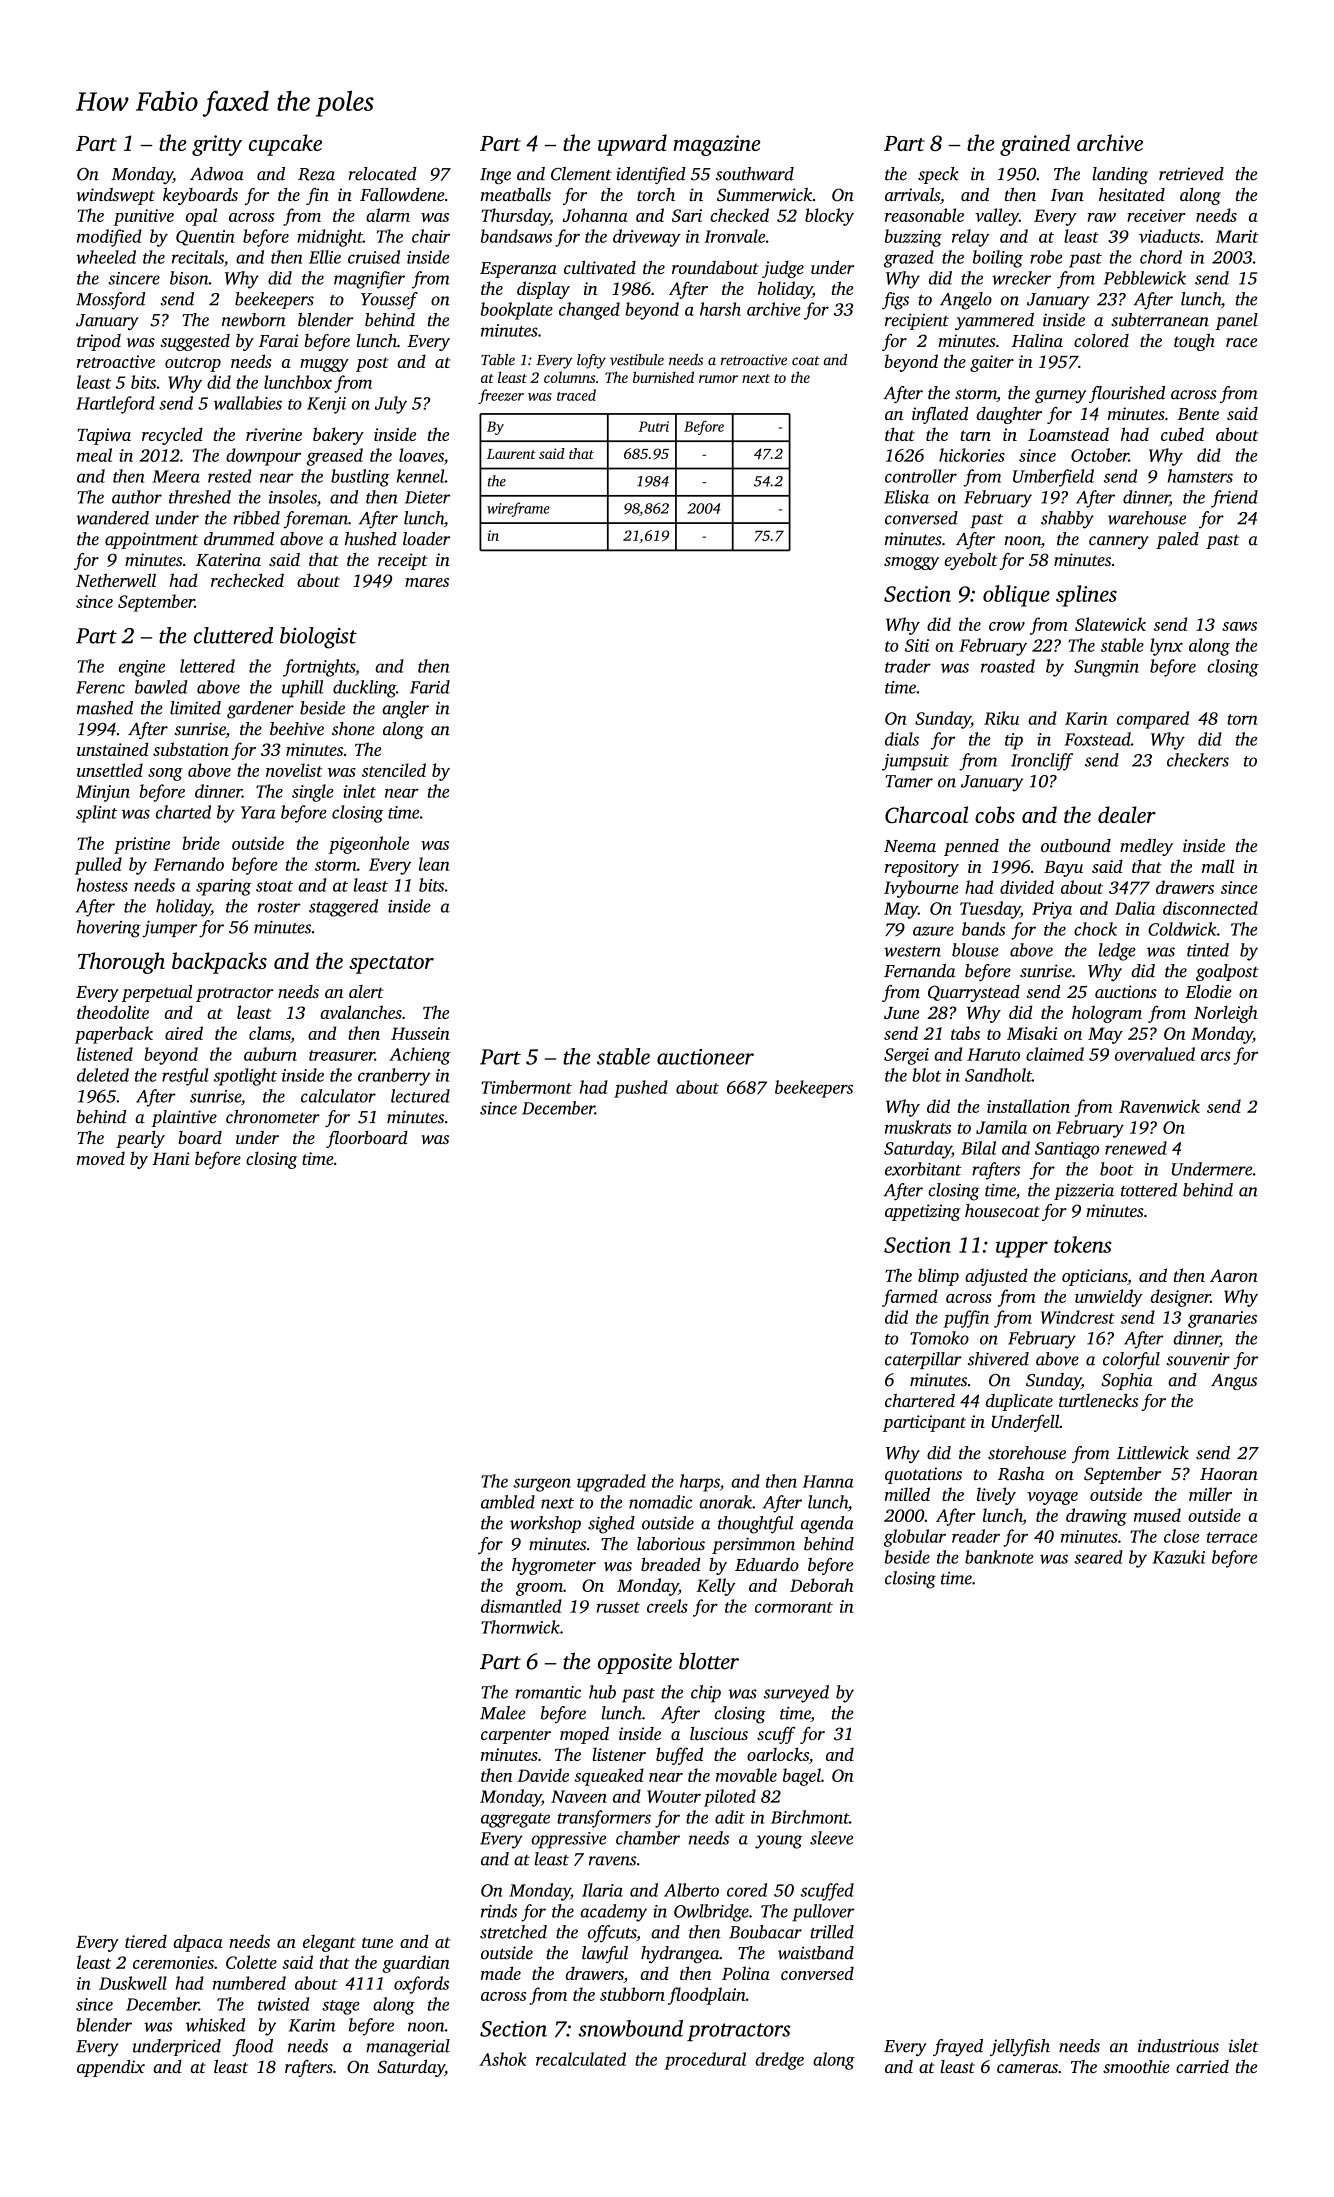 This screenshot has height=2197, width=1334. Describe the element at coordinates (146, 1941) in the screenshot. I see `tiered` at that location.
